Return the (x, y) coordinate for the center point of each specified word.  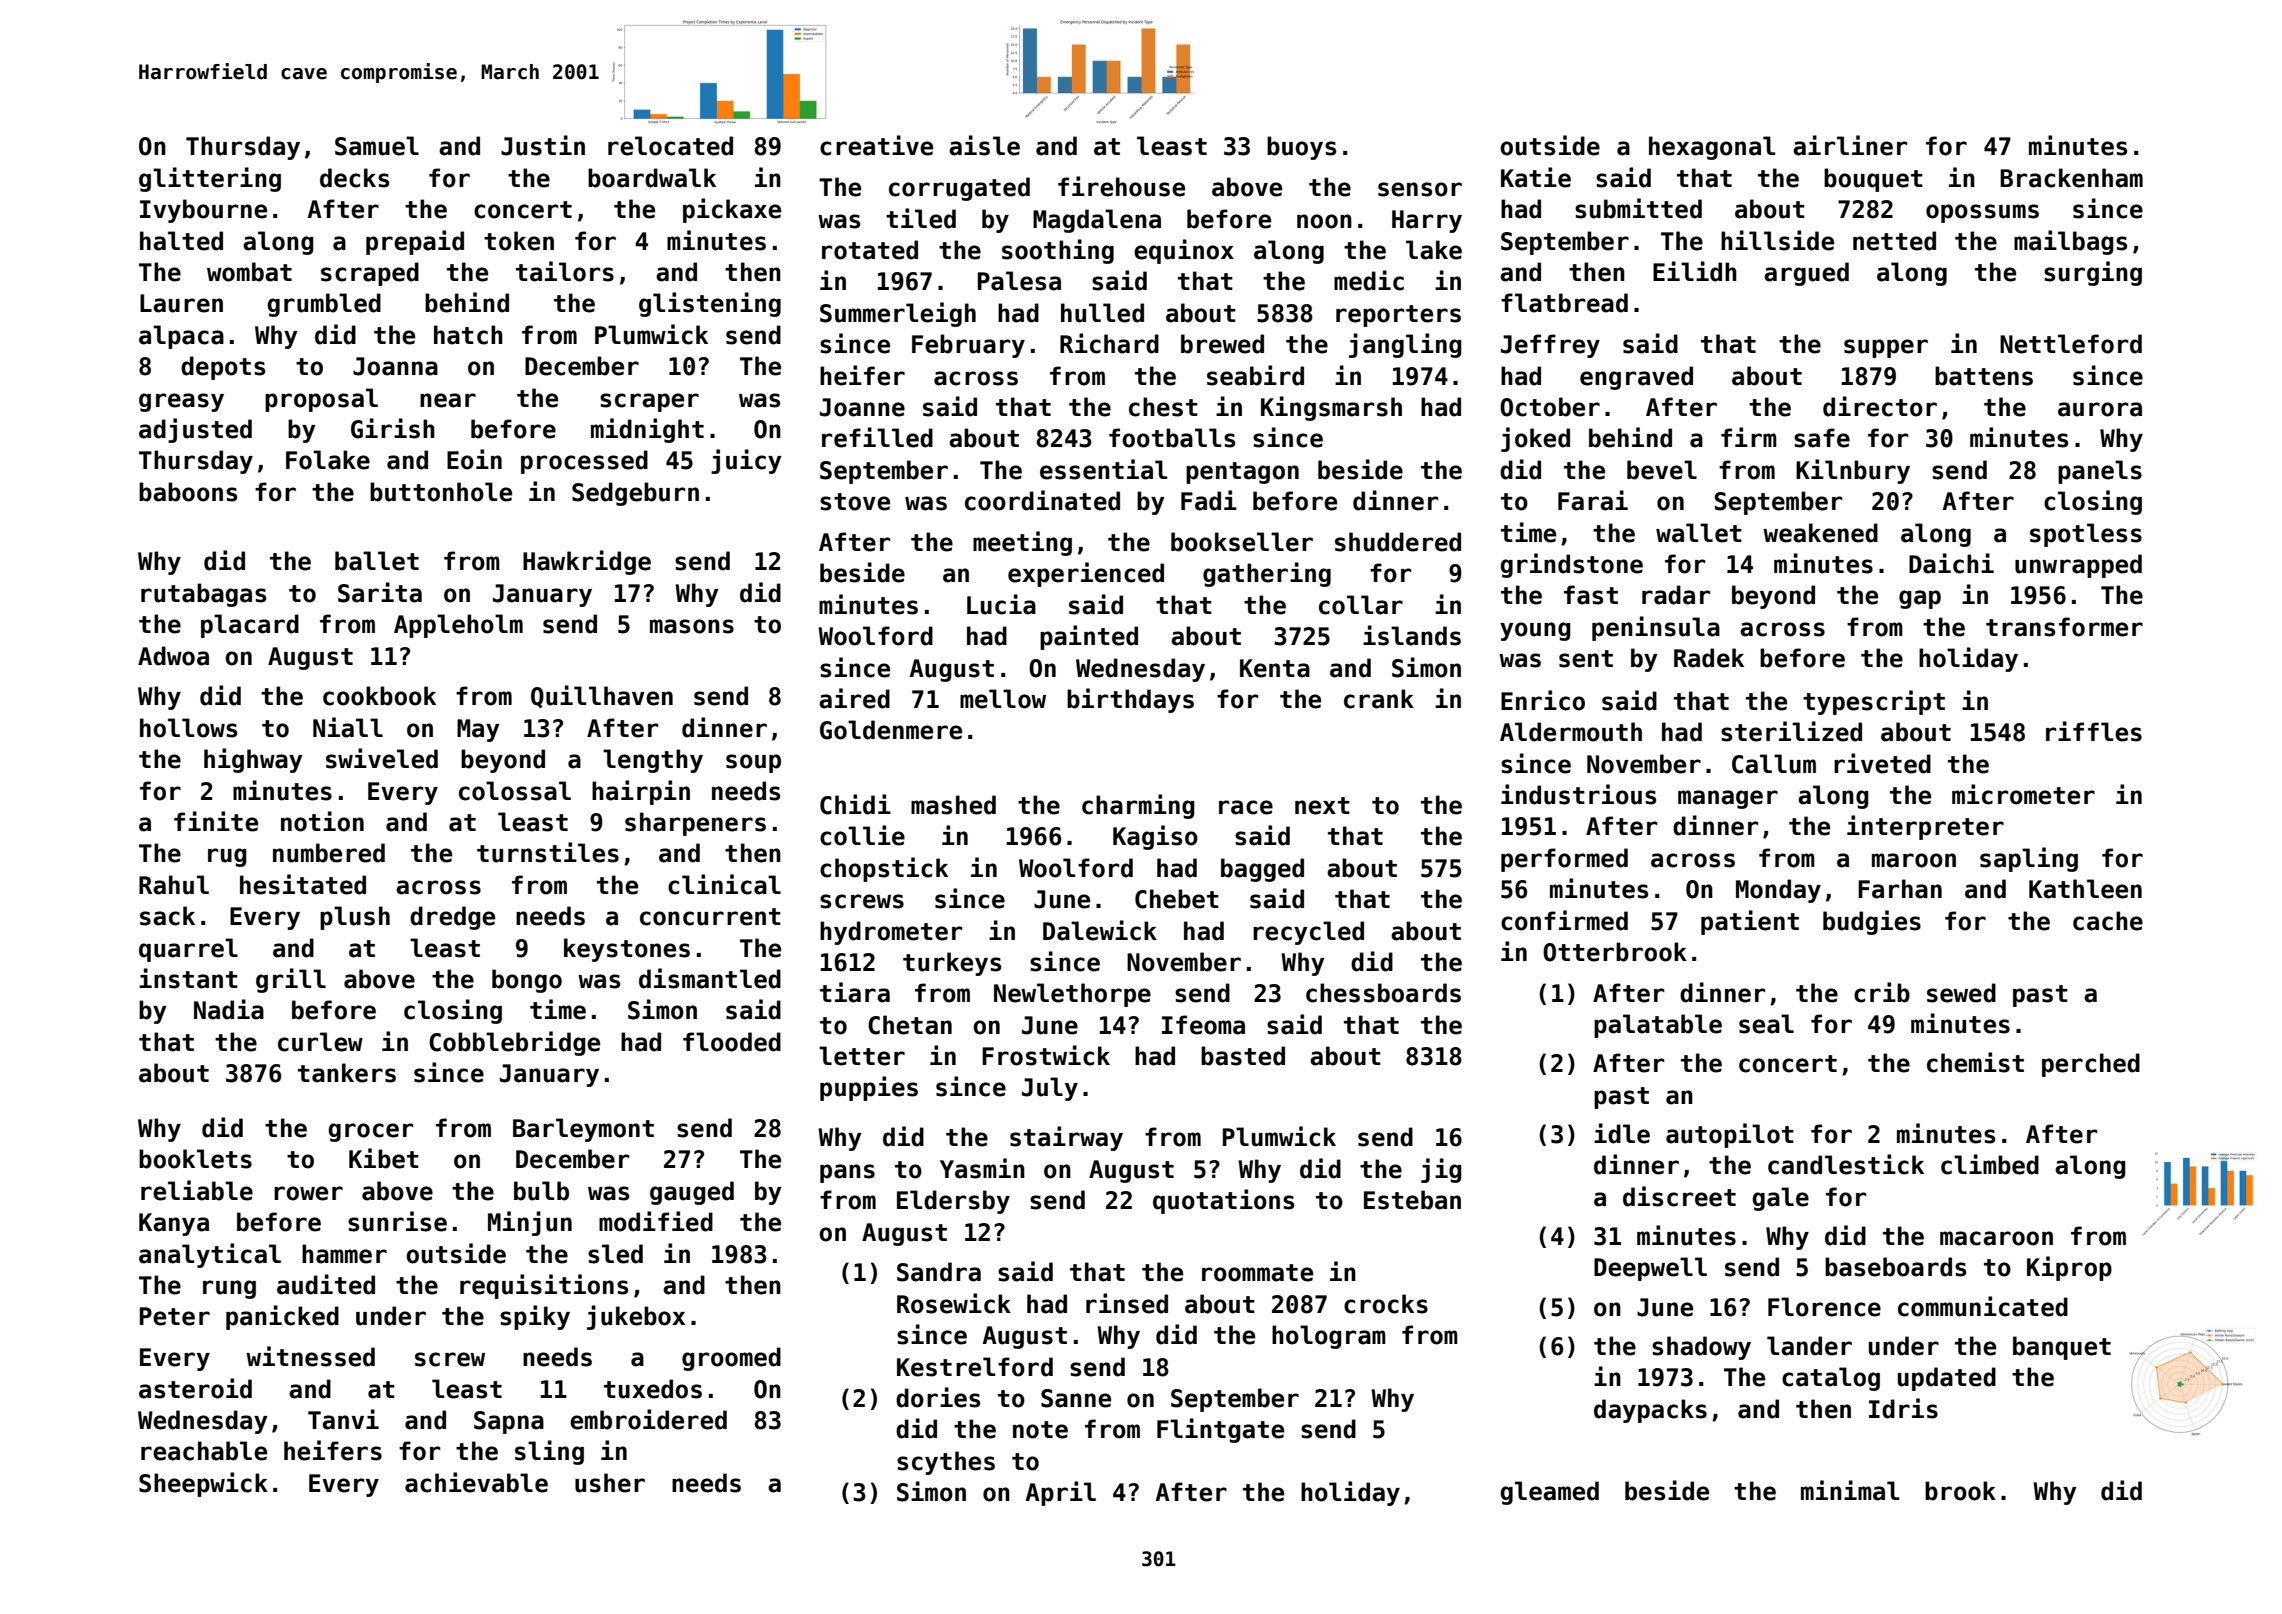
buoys (1301, 148)
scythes (946, 1463)
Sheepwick (203, 1484)
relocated (670, 146)
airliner (1850, 145)
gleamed (1549, 1493)
